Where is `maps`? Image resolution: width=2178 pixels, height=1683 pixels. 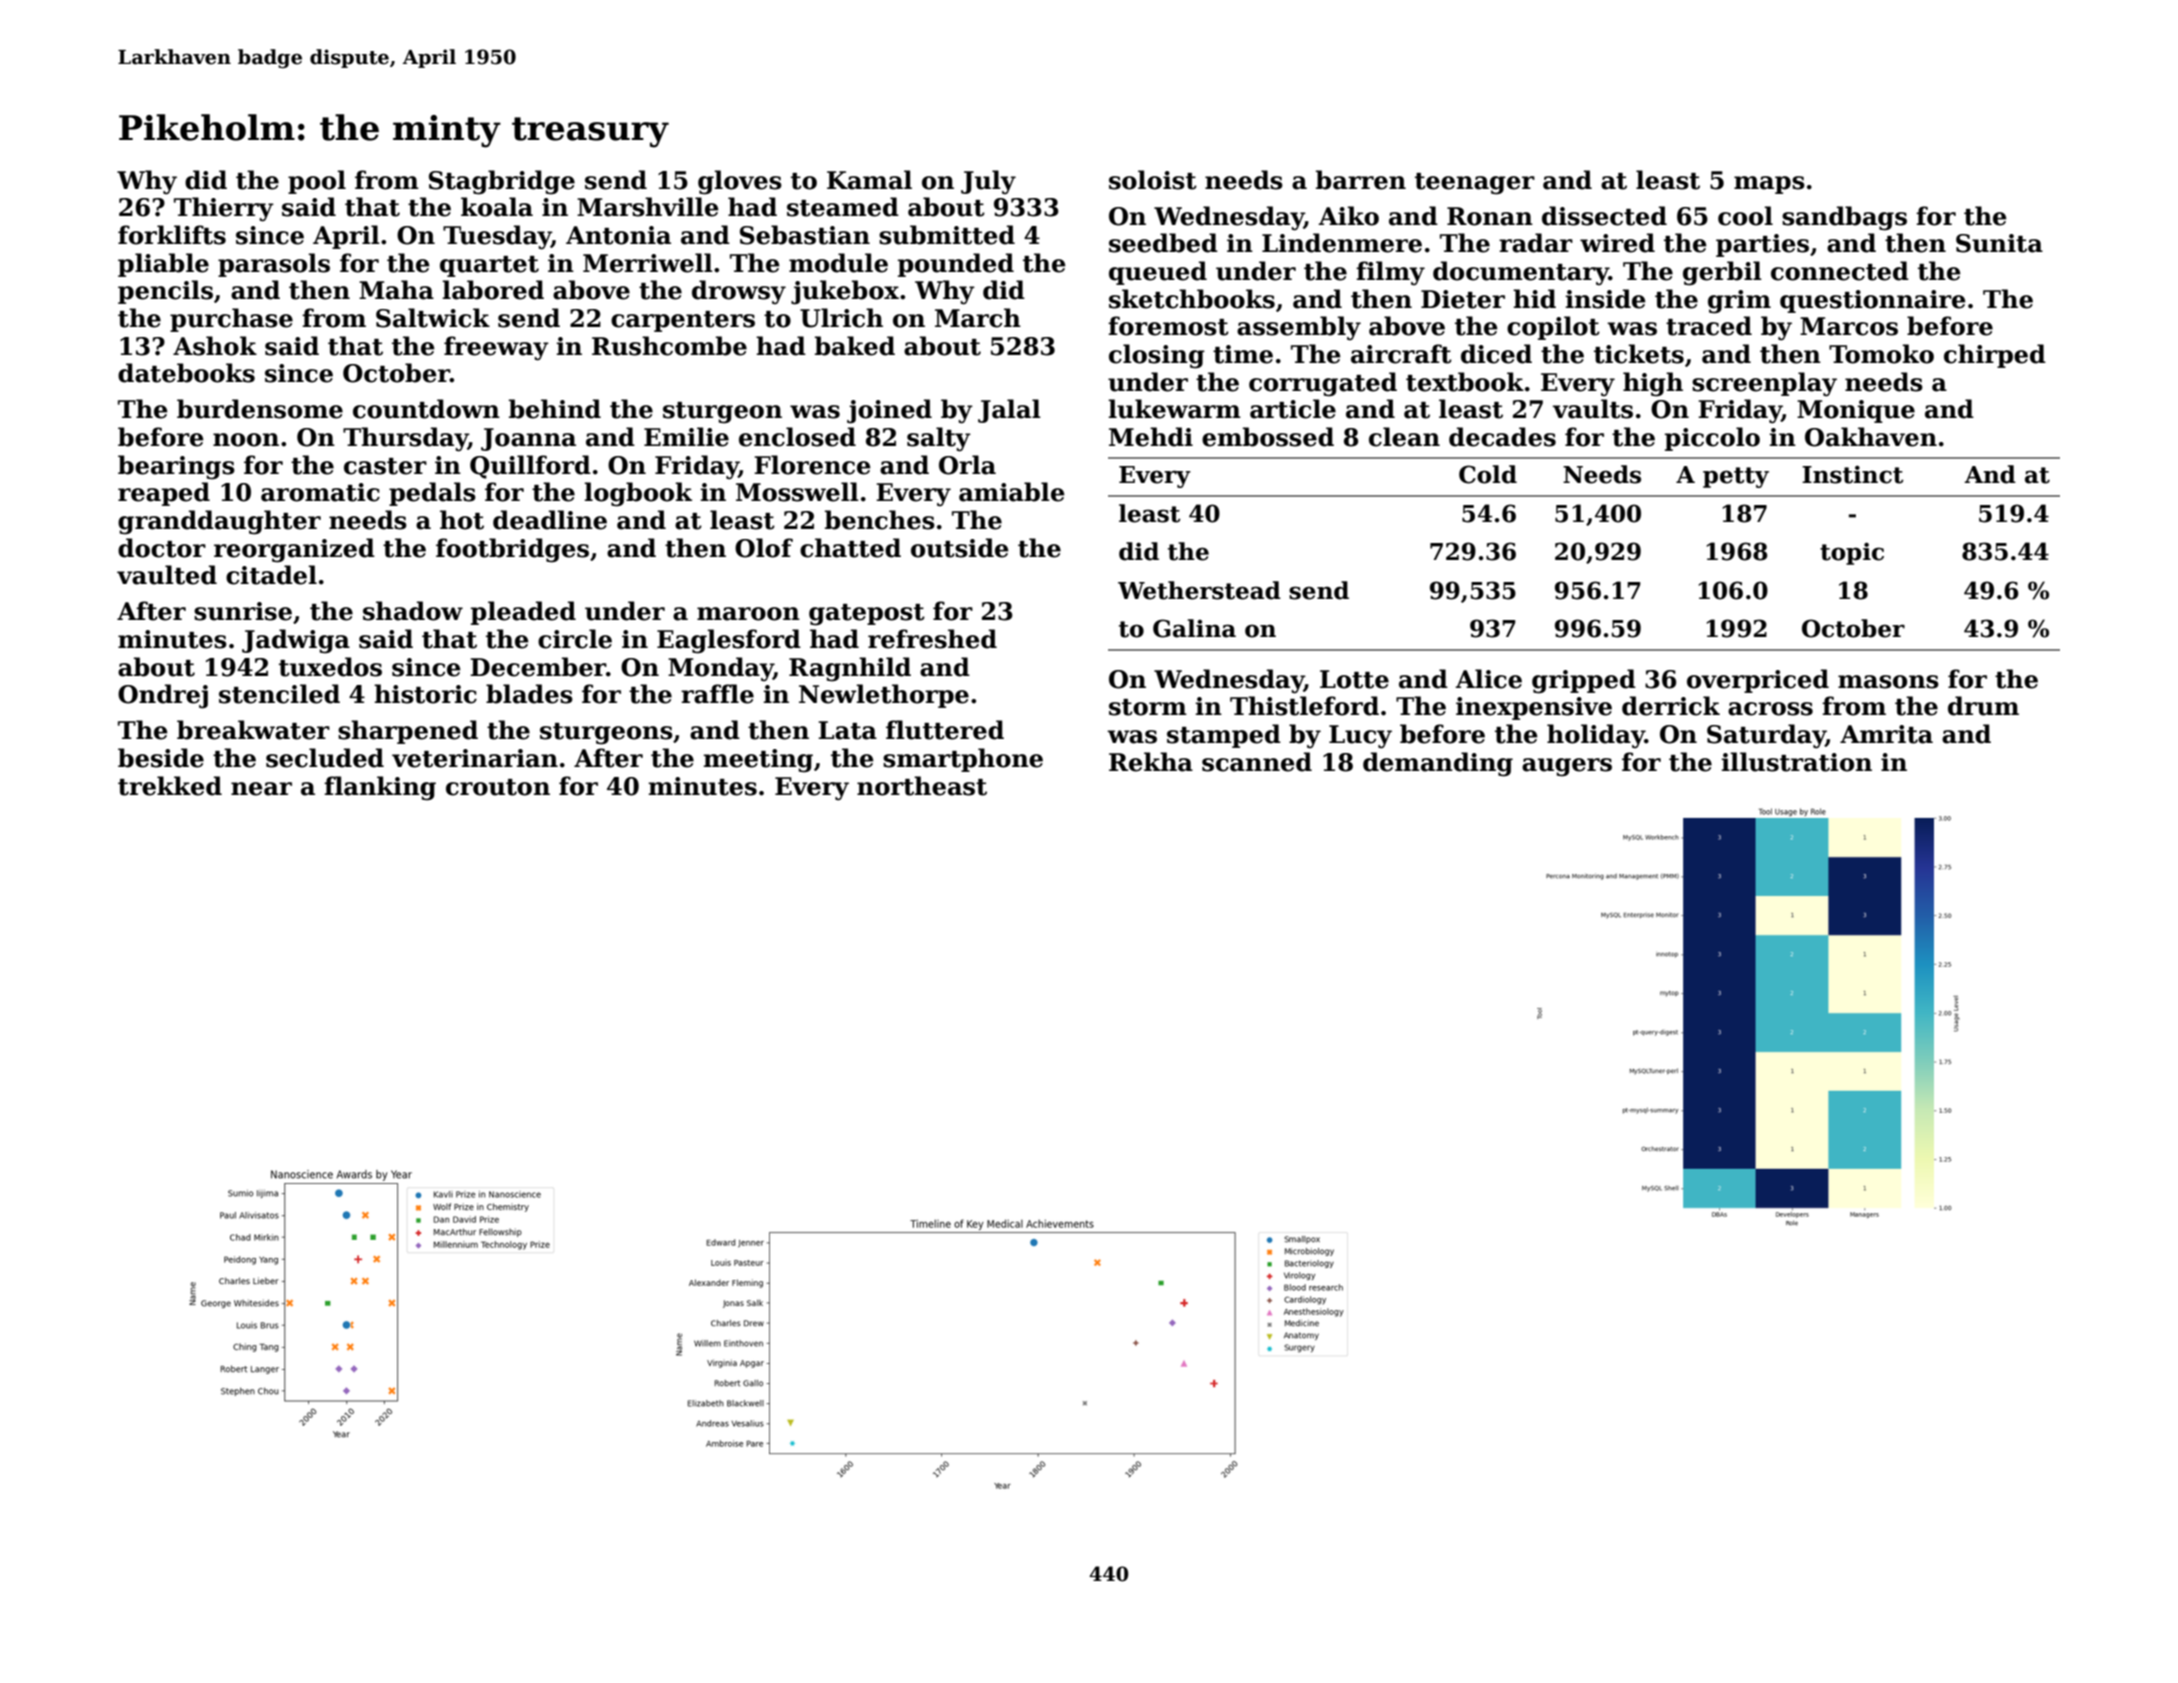
maps is located at coordinates (1769, 185).
